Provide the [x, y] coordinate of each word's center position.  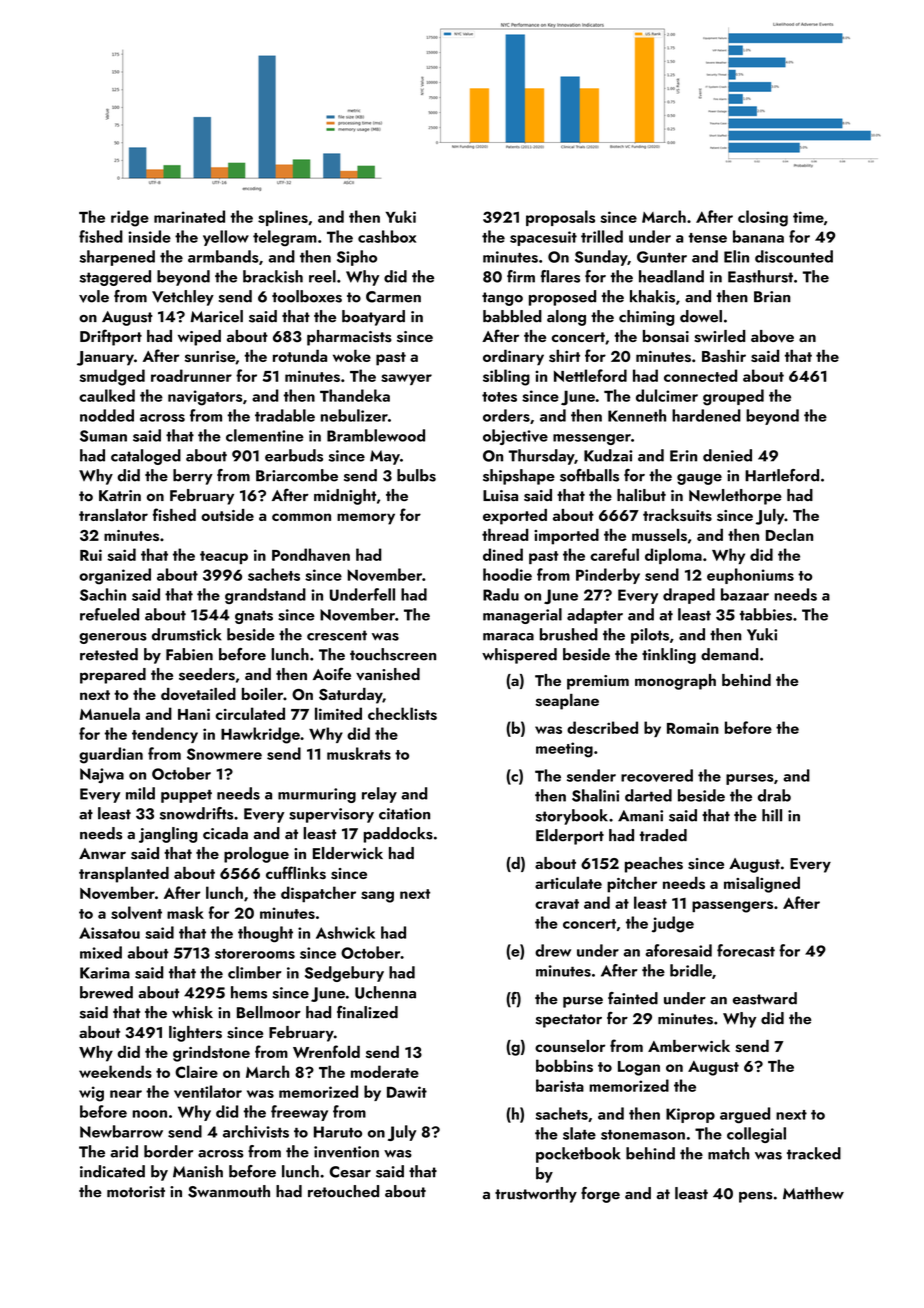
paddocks [398, 835]
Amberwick [689, 1046]
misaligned [762, 884]
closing [763, 218]
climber [255, 972]
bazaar [745, 594]
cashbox [387, 236]
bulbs [416, 475]
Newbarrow [121, 1131]
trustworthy [536, 1195]
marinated [189, 216]
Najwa [102, 775]
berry [193, 477]
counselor [570, 1046]
